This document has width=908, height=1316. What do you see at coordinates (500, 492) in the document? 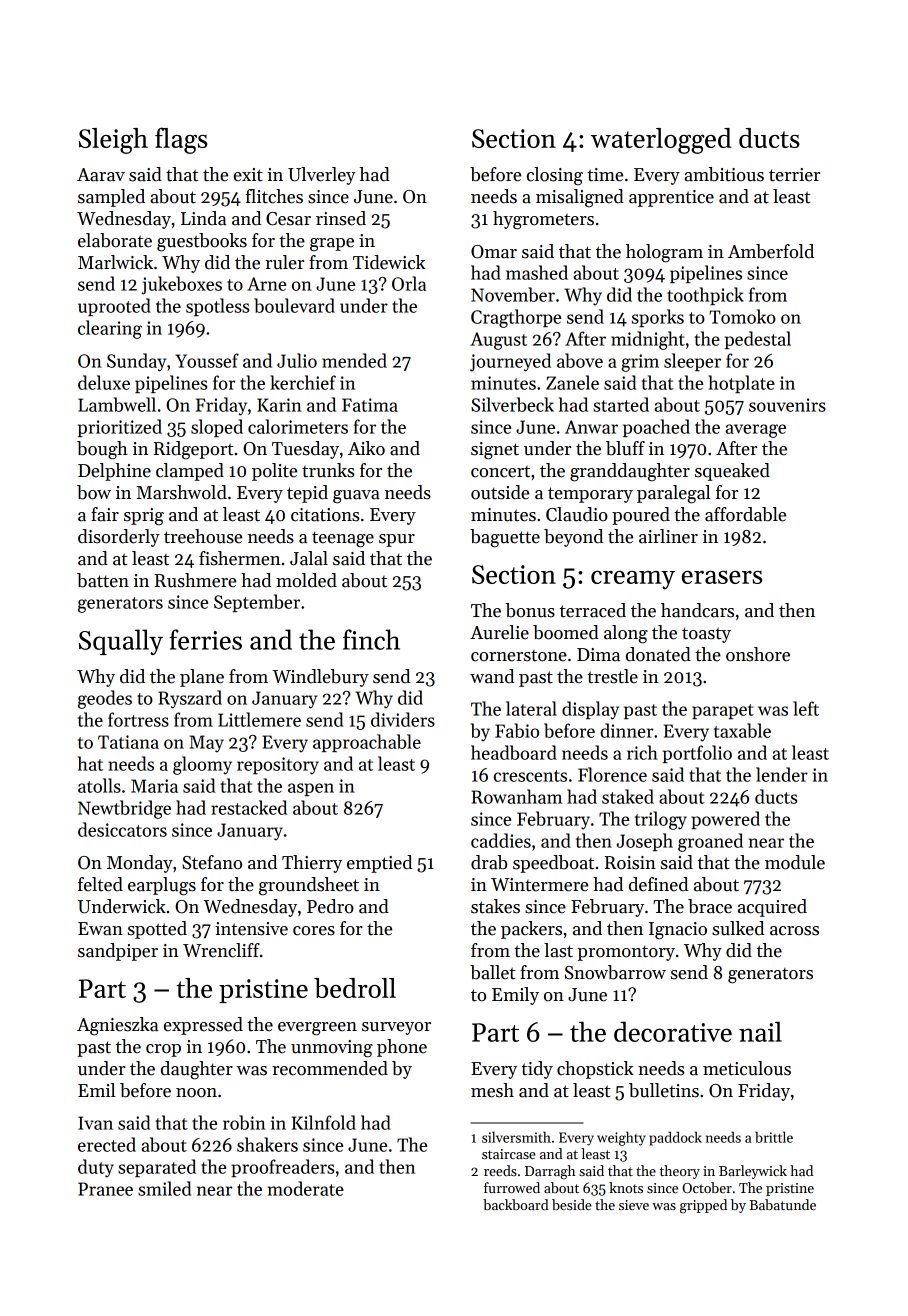
I see `outside` at bounding box center [500, 492].
